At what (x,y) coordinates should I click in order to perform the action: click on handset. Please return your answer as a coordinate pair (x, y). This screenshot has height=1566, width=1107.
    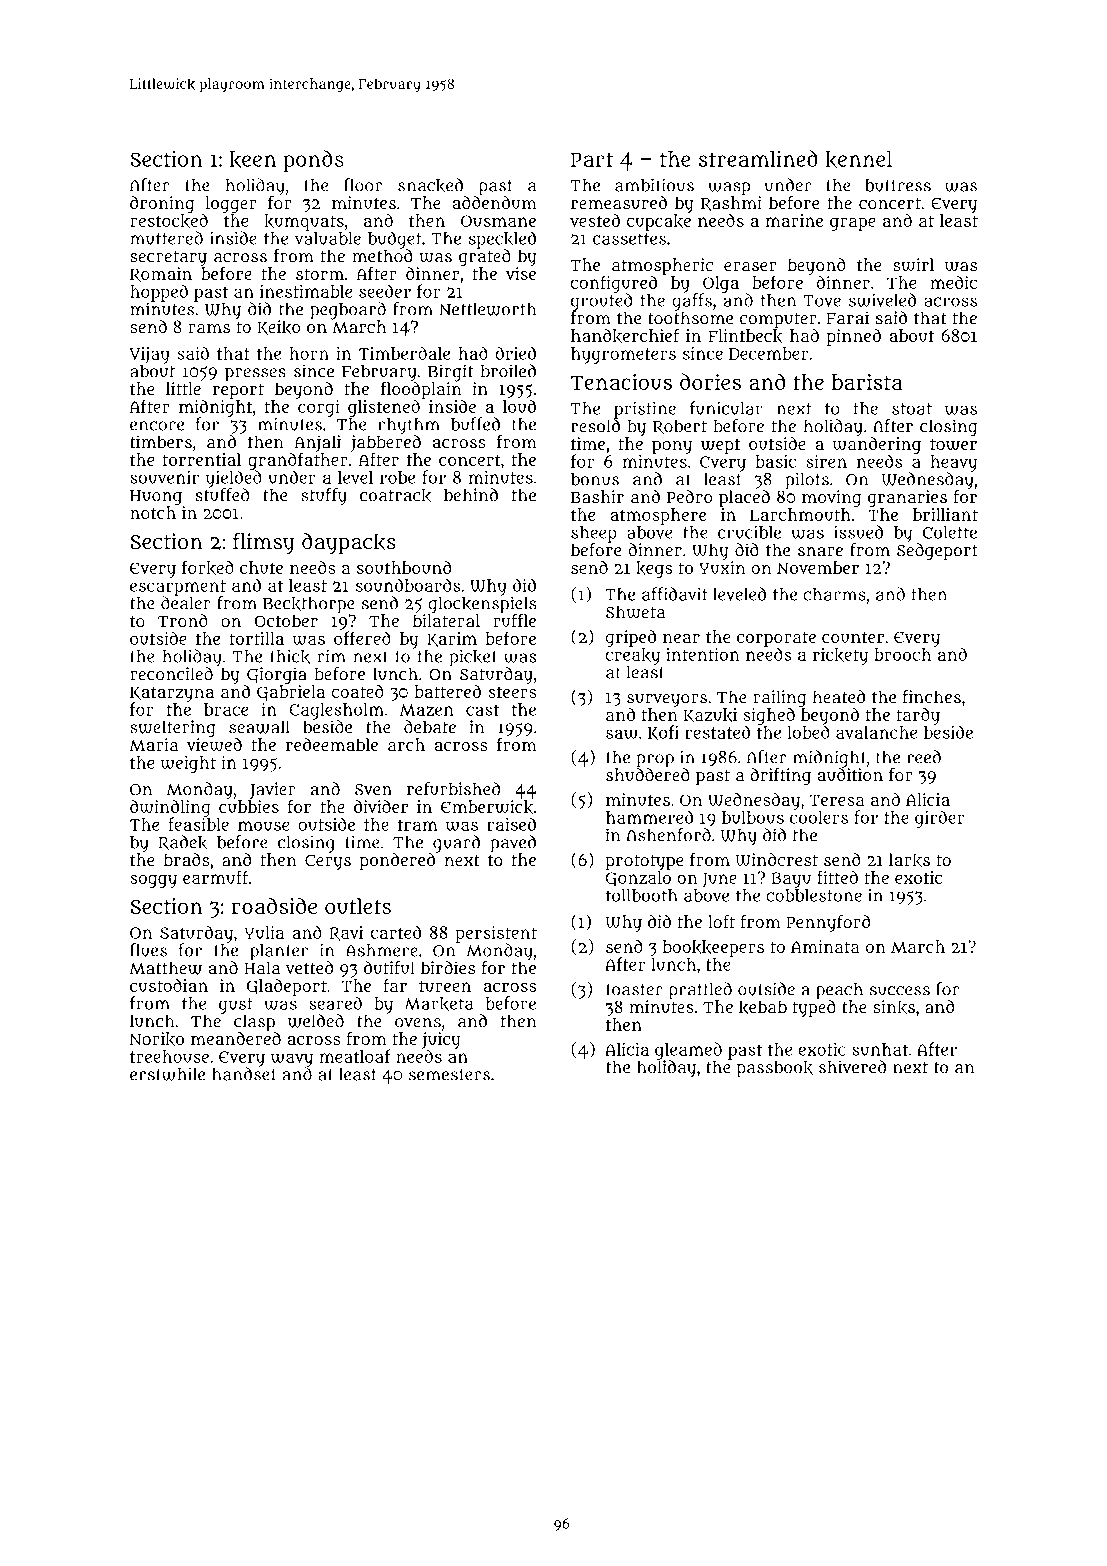
    Looking at the image, I should click on (244, 1074).
